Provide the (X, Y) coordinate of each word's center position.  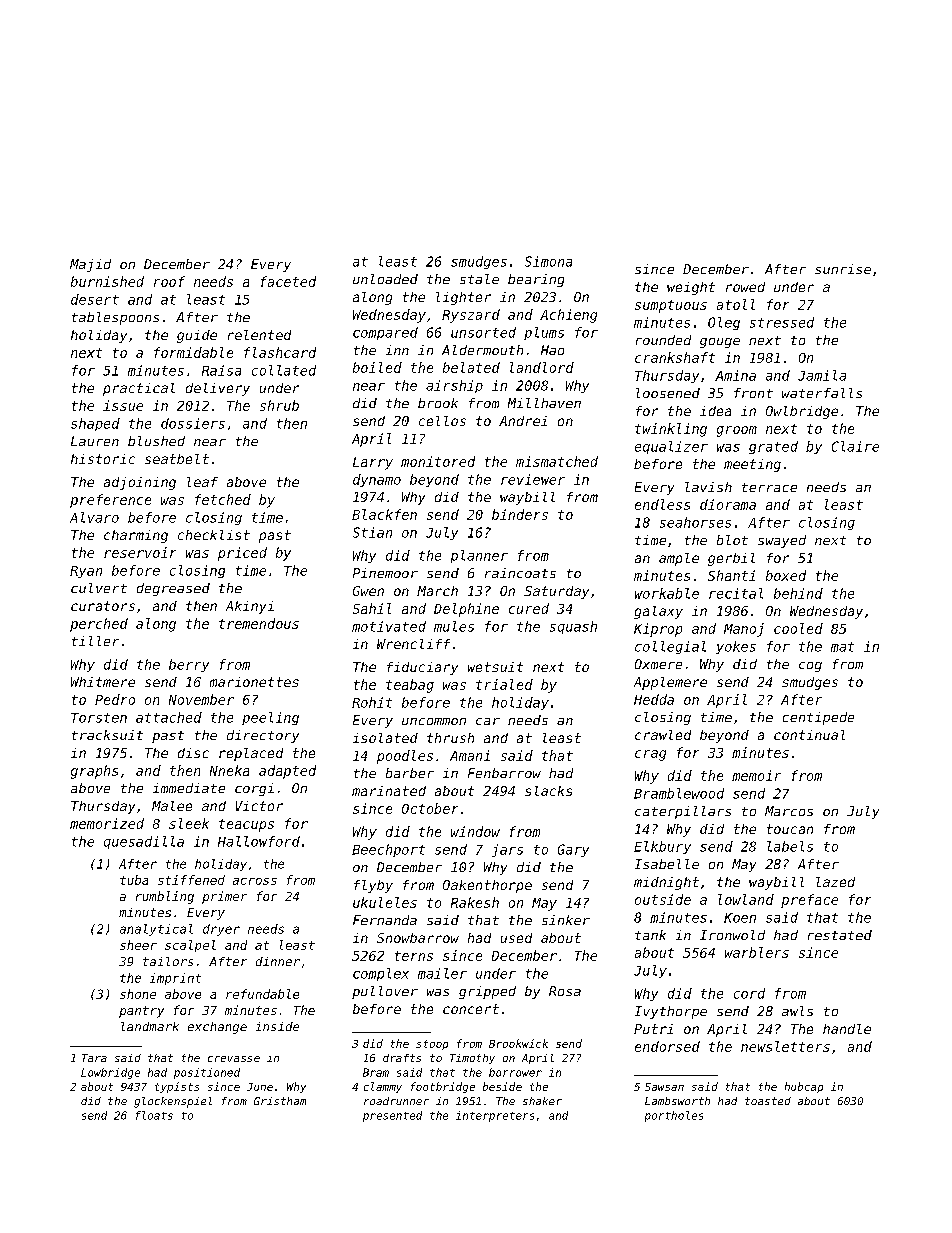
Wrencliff (413, 644)
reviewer (533, 479)
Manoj (744, 630)
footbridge (443, 1087)
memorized (107, 823)
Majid (90, 265)
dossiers (193, 423)
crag (650, 755)
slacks (548, 791)
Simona (548, 261)
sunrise (843, 269)
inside (277, 1026)
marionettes (254, 682)
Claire (855, 446)
